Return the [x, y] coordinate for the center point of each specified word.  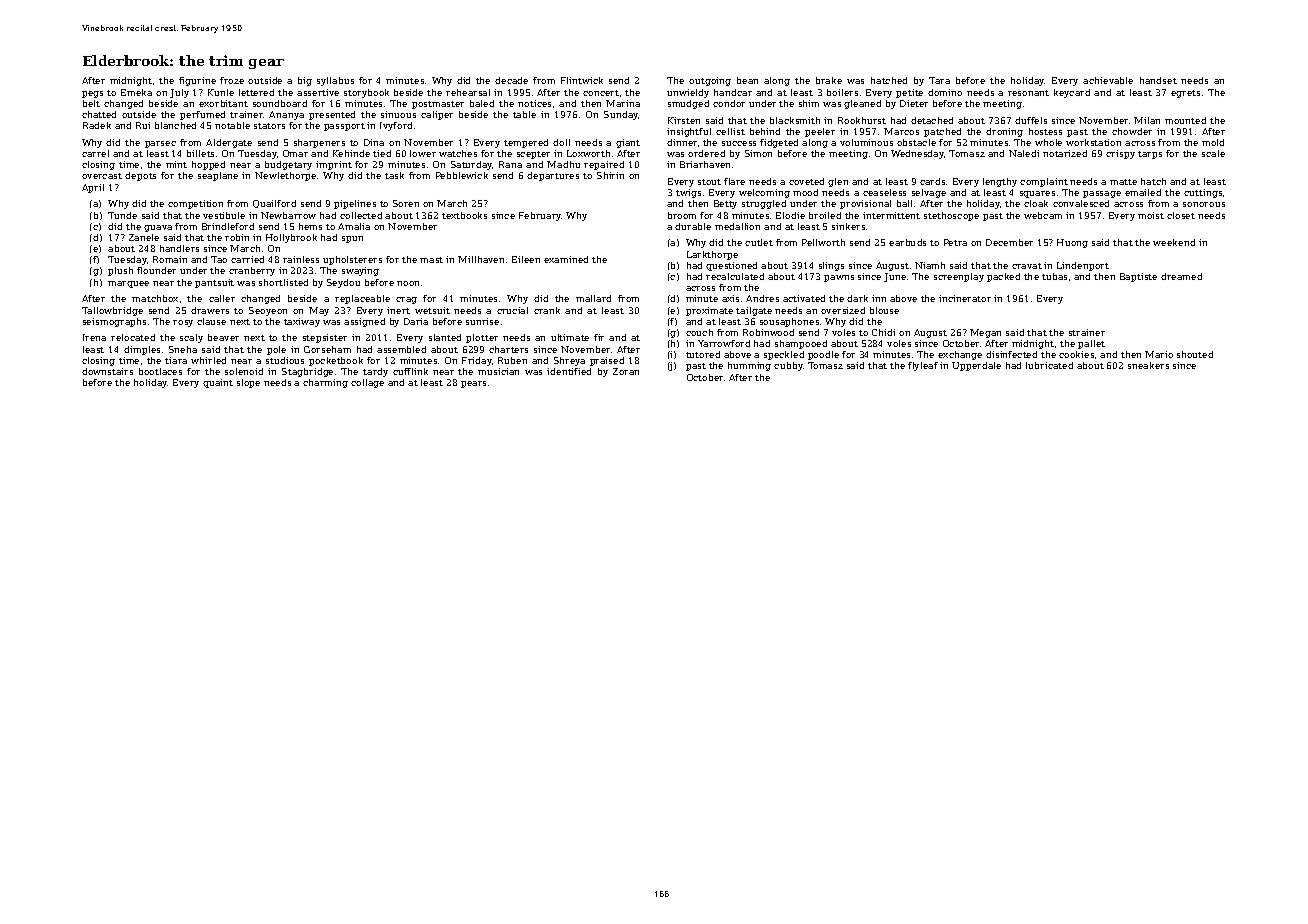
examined [566, 259]
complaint [1044, 182]
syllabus [335, 81]
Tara [939, 80]
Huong [1072, 243]
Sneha [183, 349]
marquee [128, 284]
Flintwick [582, 80]
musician [498, 371]
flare [734, 181]
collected [361, 215]
